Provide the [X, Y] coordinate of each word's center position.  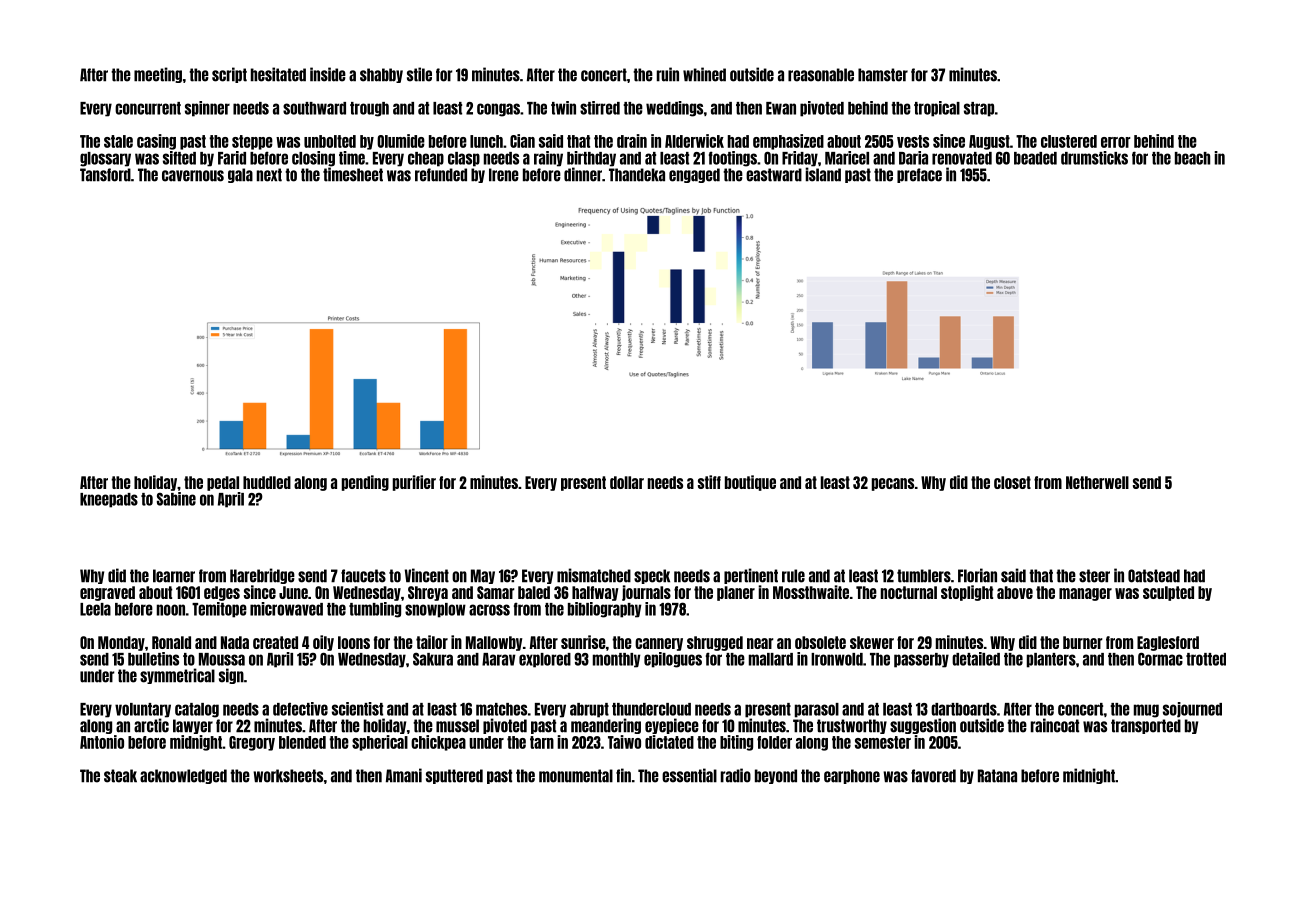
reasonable [821, 75]
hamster [883, 75]
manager [1085, 594]
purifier [414, 483]
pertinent [751, 576]
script [229, 75]
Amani [404, 775]
